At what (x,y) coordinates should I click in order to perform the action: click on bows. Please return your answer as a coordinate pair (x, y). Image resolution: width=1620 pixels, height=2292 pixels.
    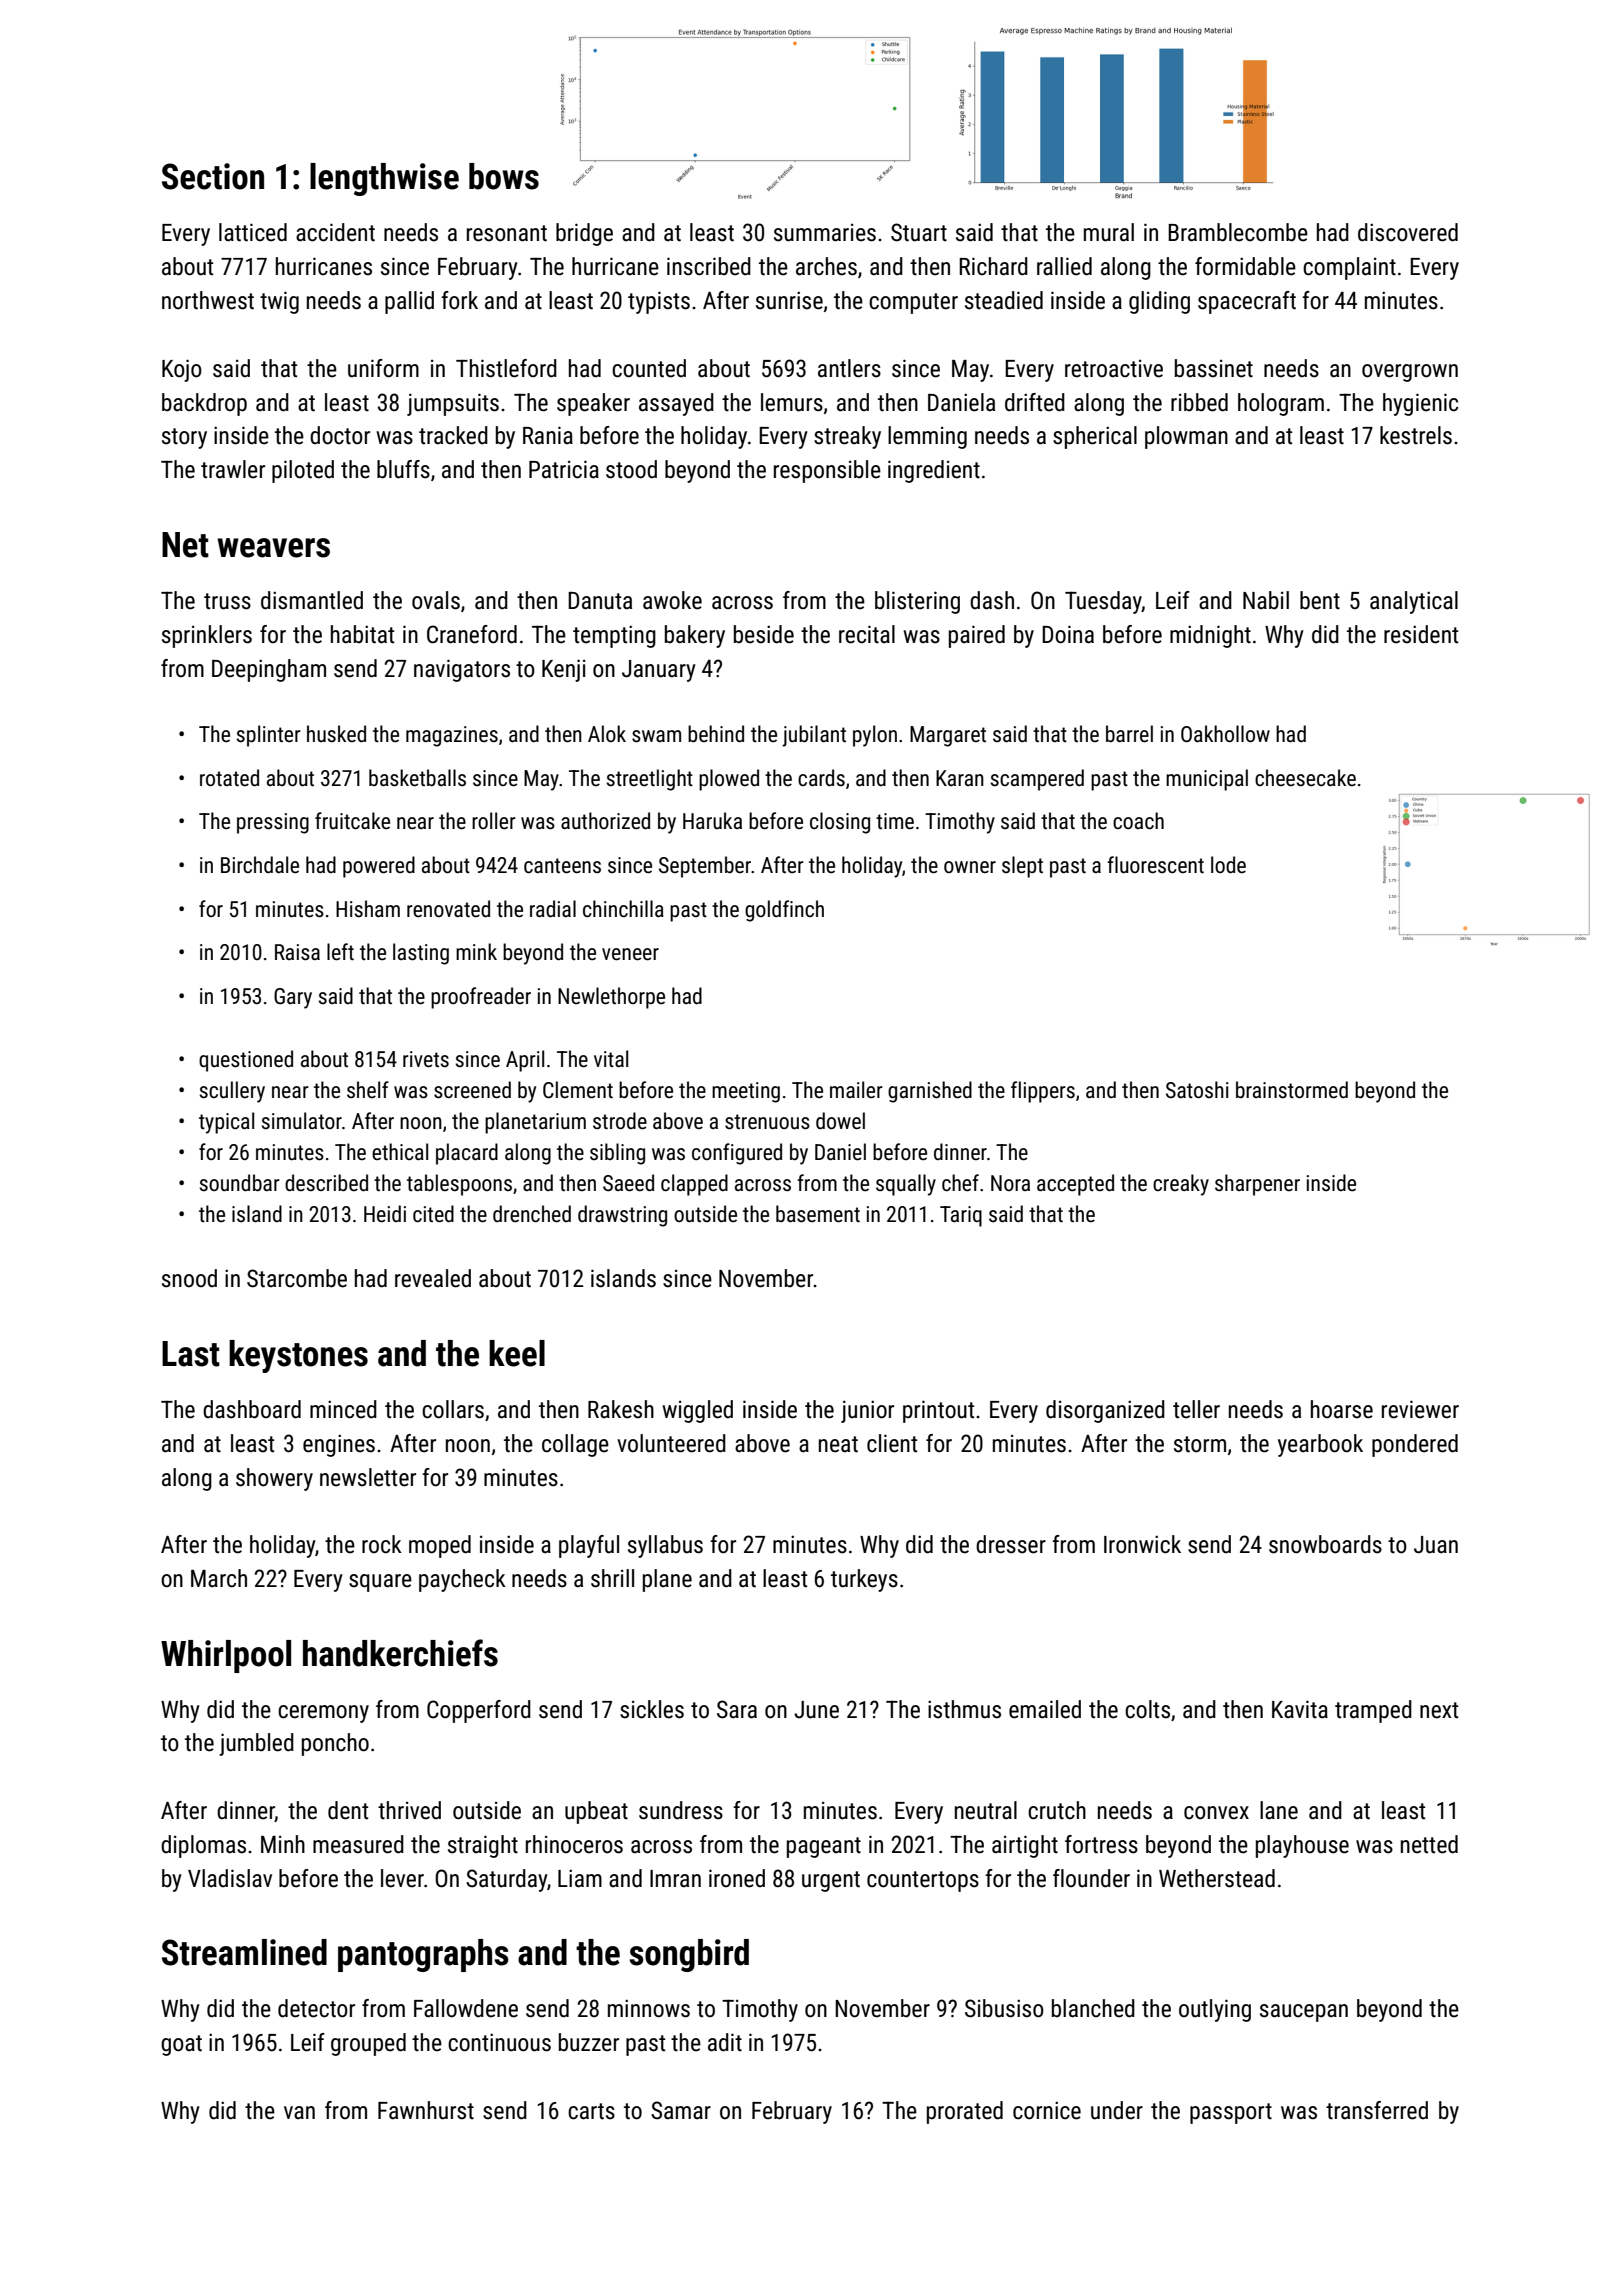
    Looking at the image, I should click on (504, 176).
